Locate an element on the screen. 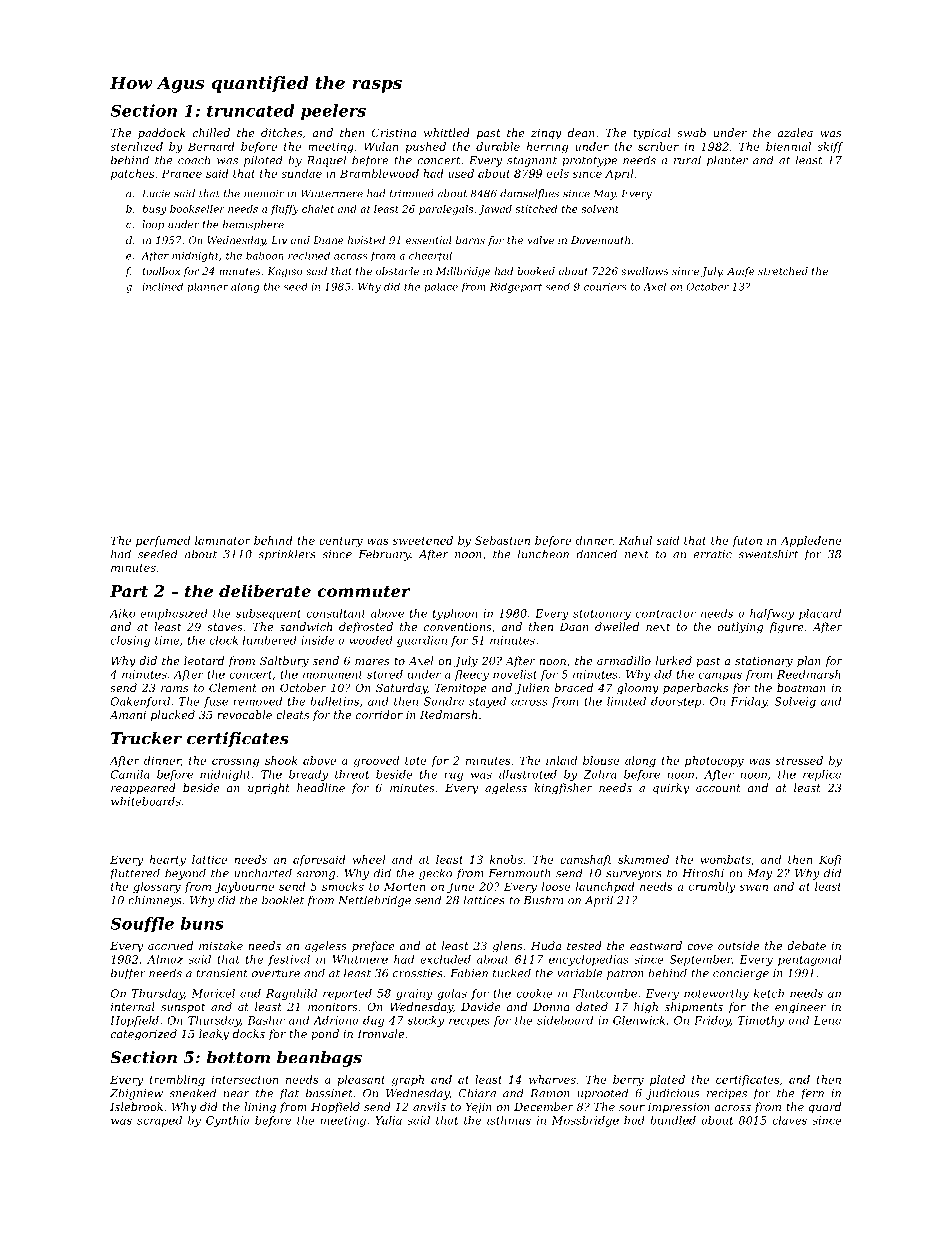  couriers is located at coordinates (605, 287).
